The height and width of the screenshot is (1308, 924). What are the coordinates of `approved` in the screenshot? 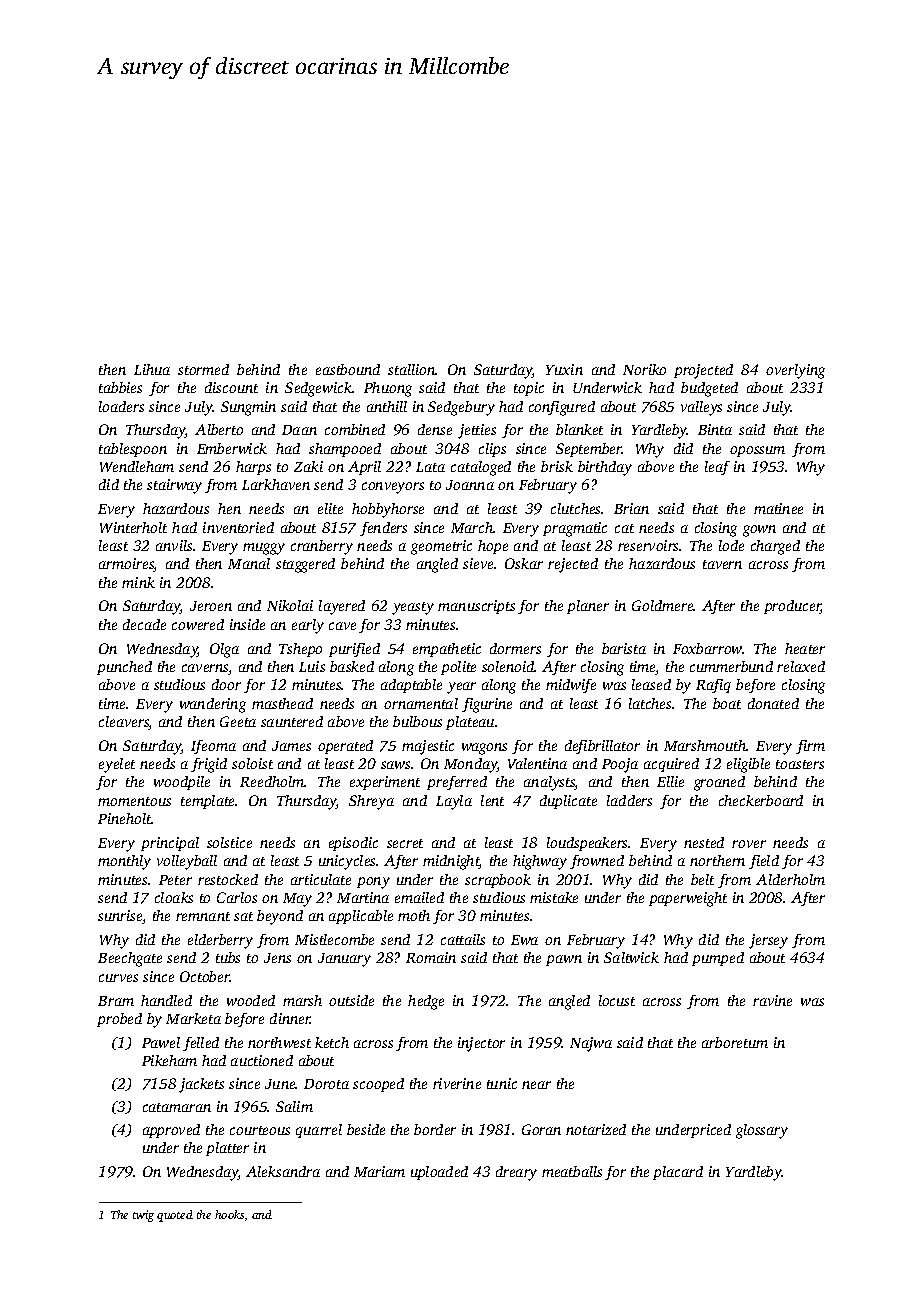 It's located at (171, 1131).
